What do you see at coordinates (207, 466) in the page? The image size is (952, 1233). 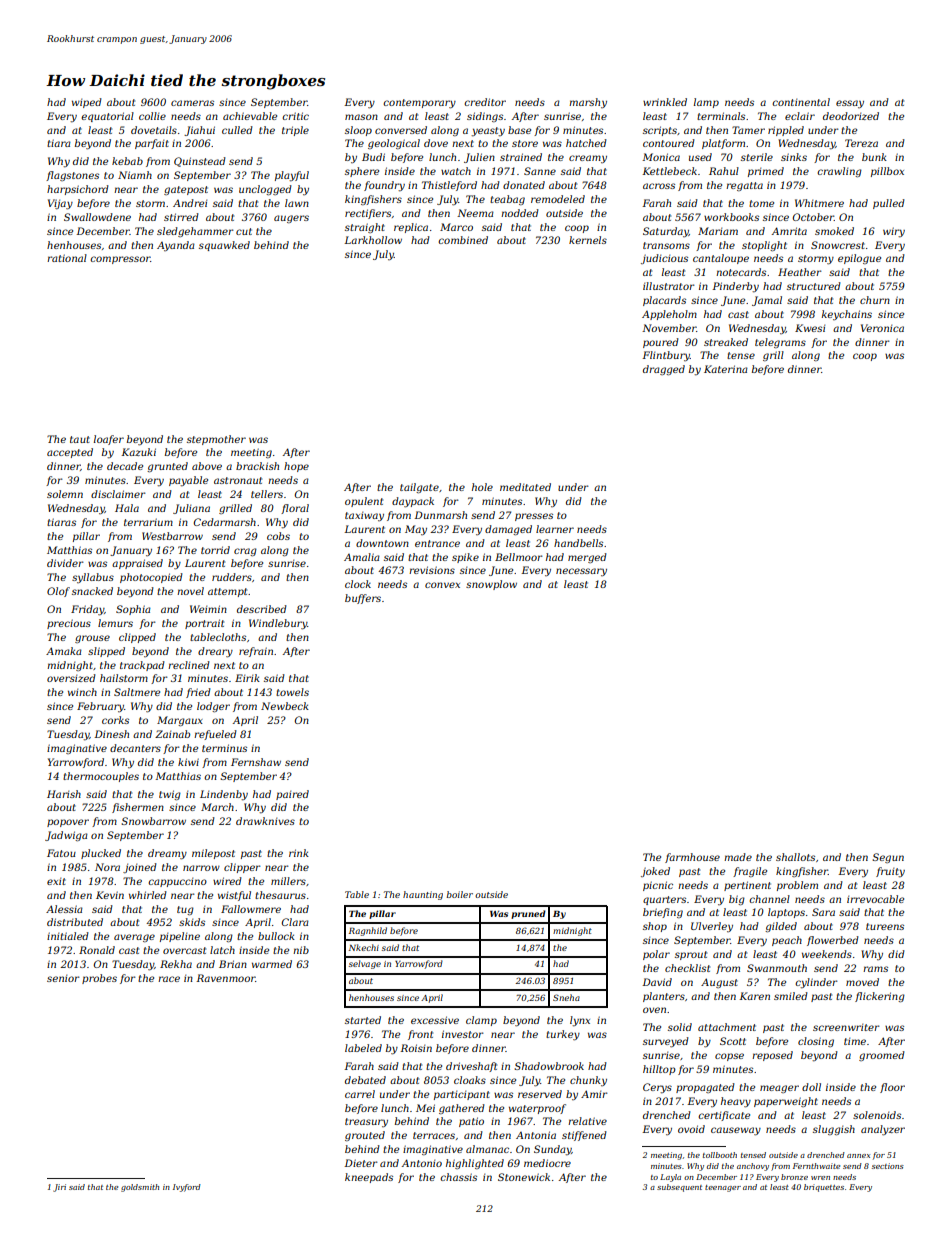 I see `above` at bounding box center [207, 466].
